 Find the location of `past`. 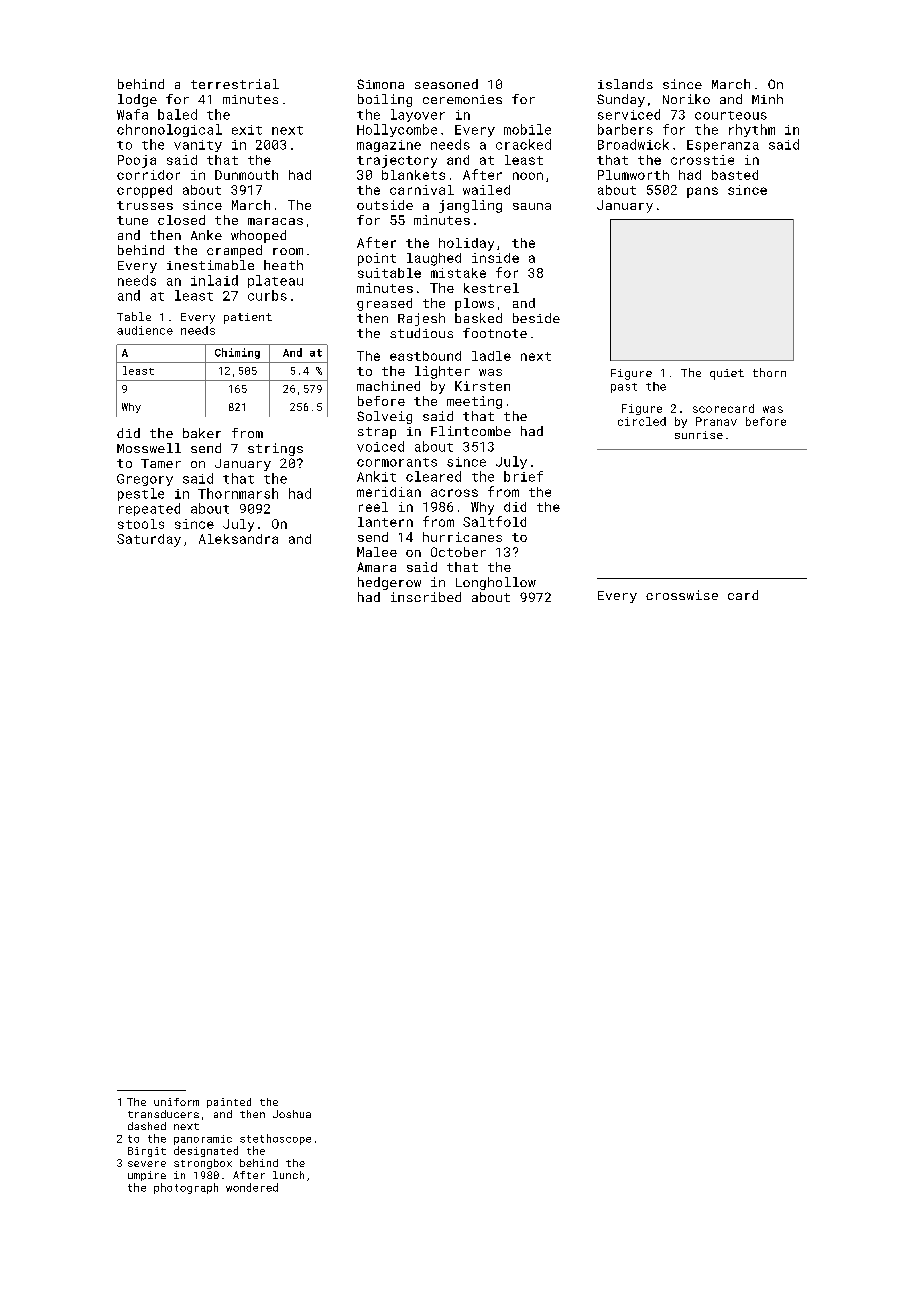

past is located at coordinates (624, 388).
